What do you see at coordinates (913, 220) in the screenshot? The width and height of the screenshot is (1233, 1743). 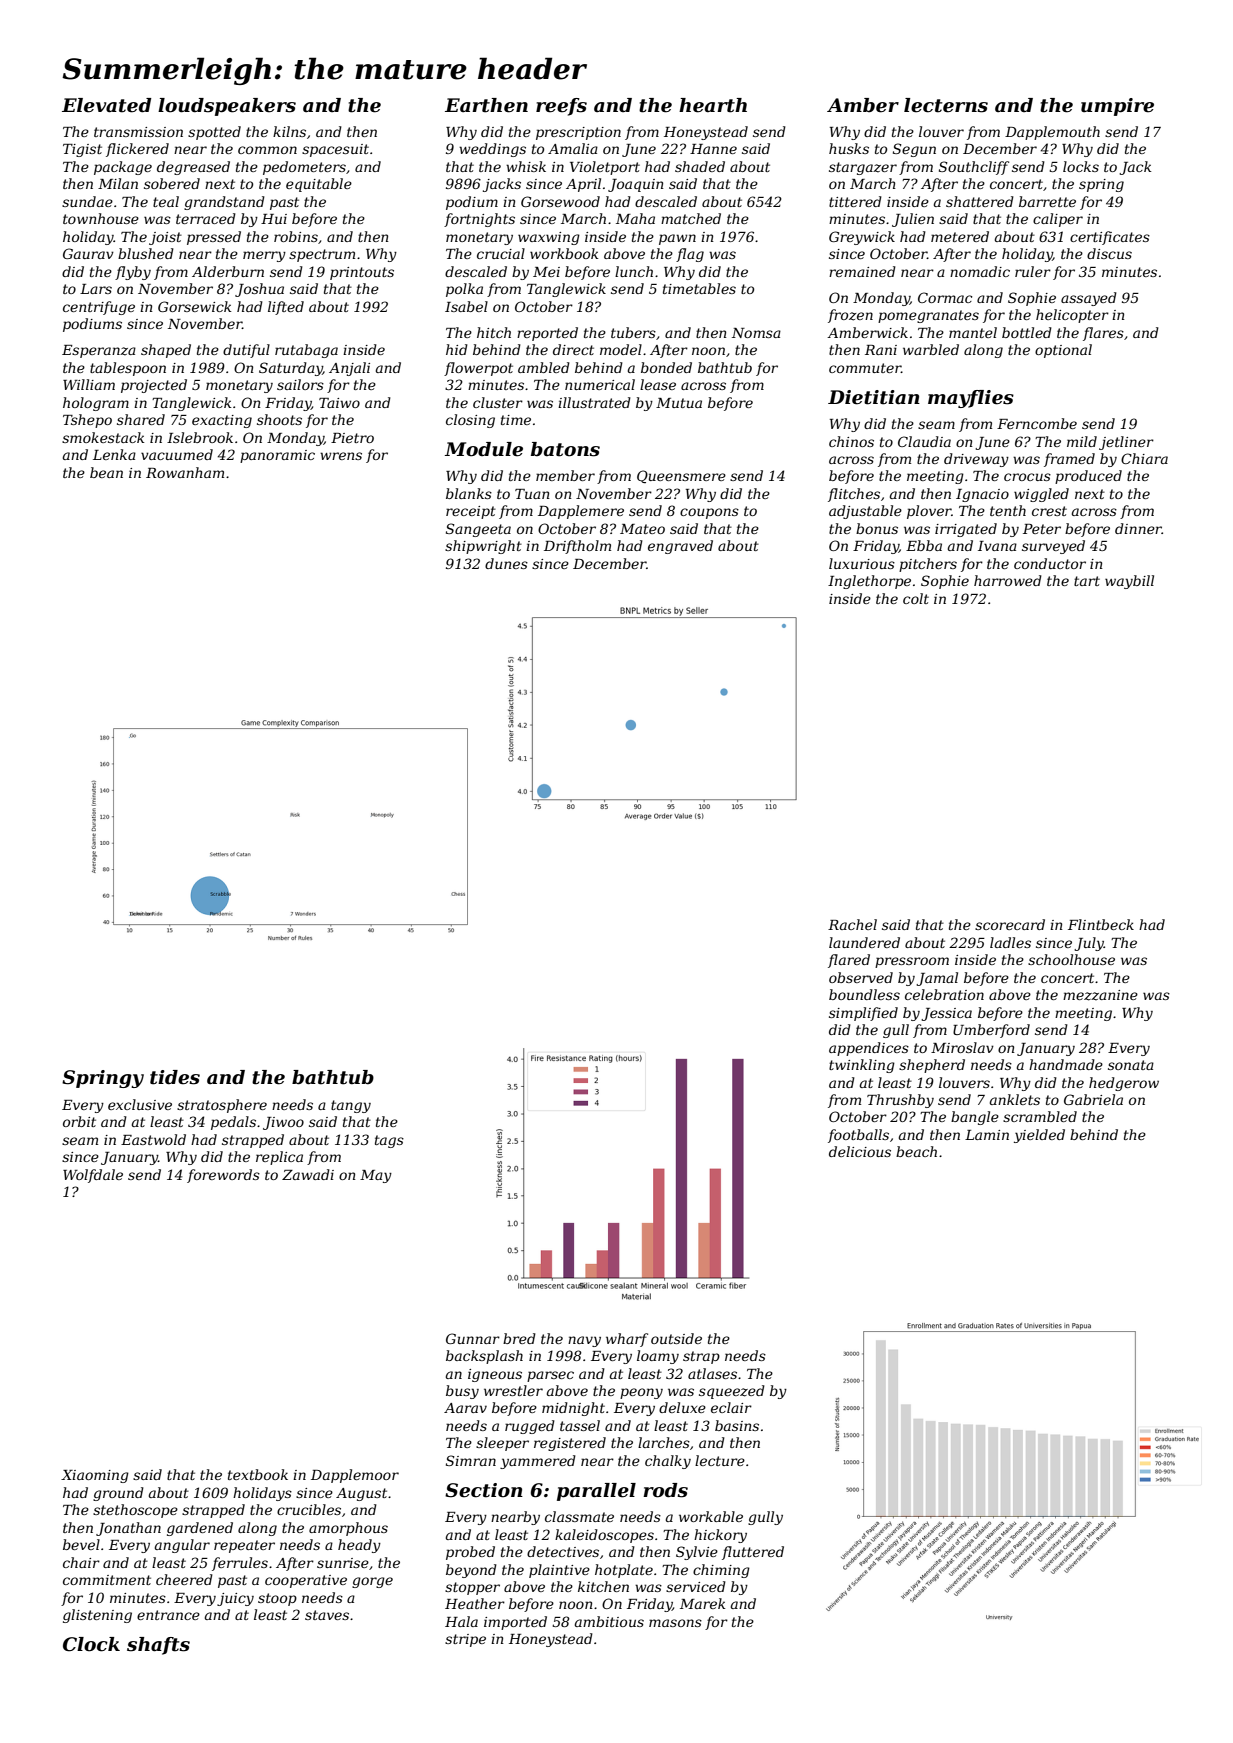 I see `Julien` at bounding box center [913, 220].
